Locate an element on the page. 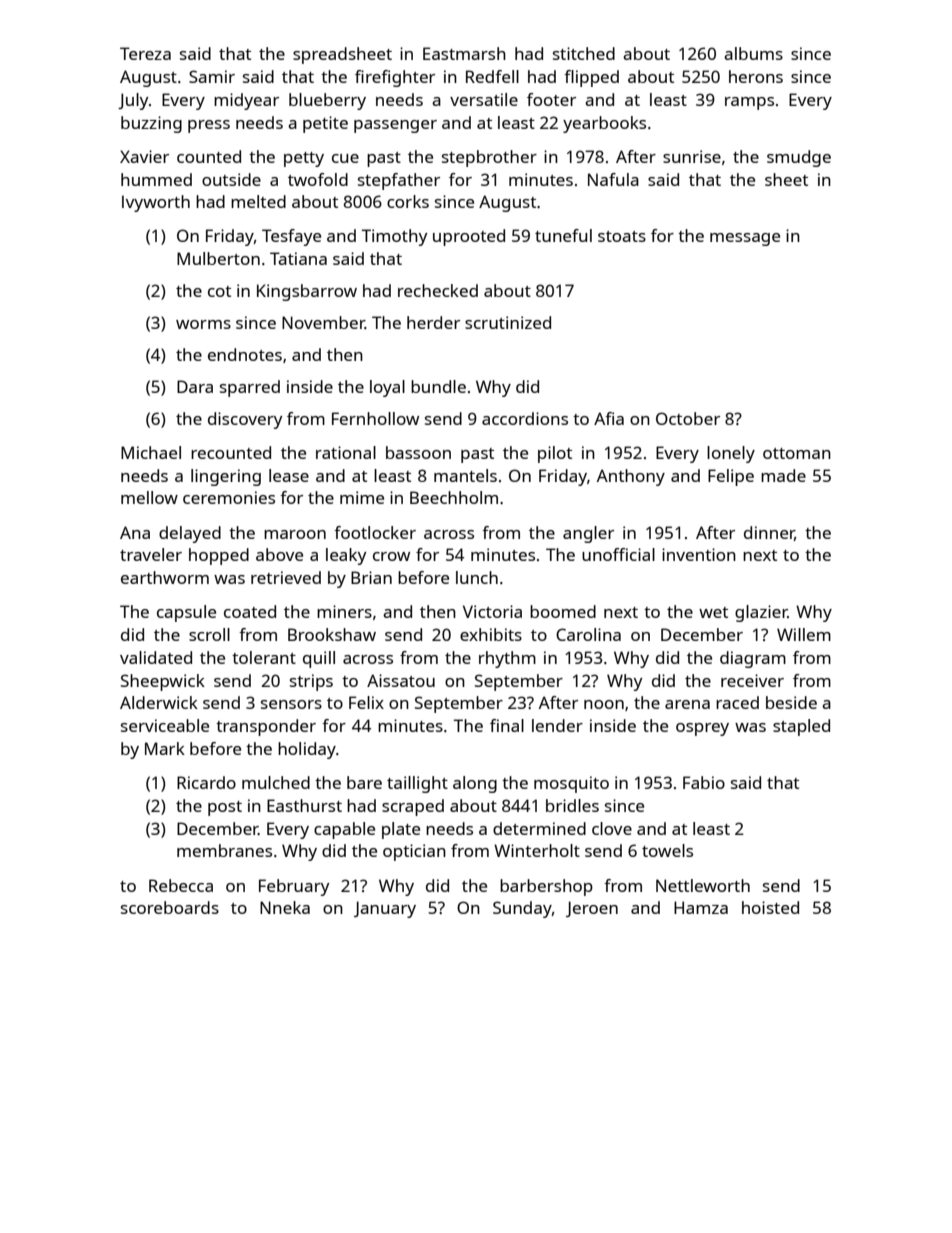 This document has width=952, height=1233. scrutinized is located at coordinates (508, 322).
